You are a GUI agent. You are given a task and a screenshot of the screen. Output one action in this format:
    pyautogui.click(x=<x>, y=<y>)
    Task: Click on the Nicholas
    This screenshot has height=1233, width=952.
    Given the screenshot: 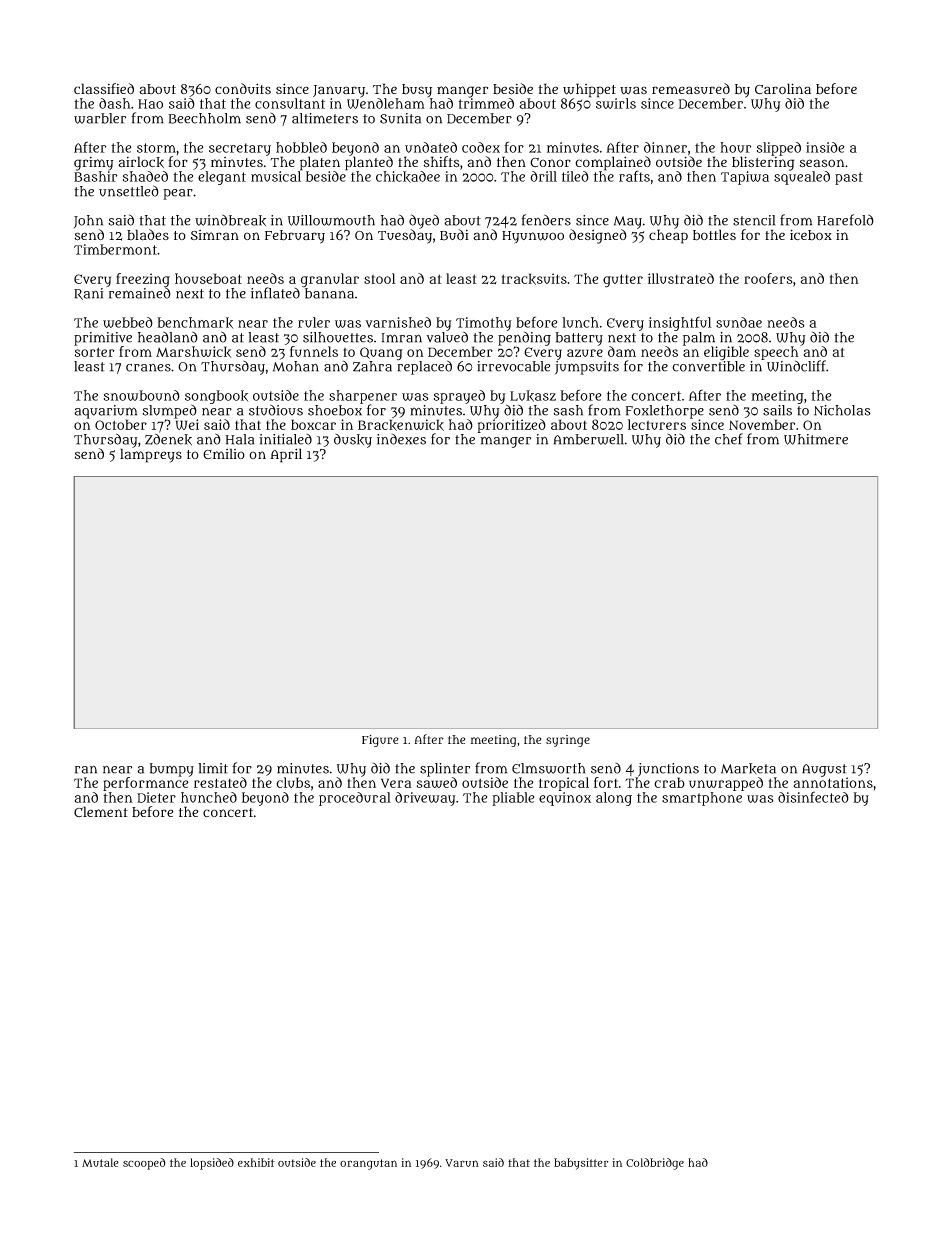 What is the action you would take?
    pyautogui.click(x=842, y=410)
